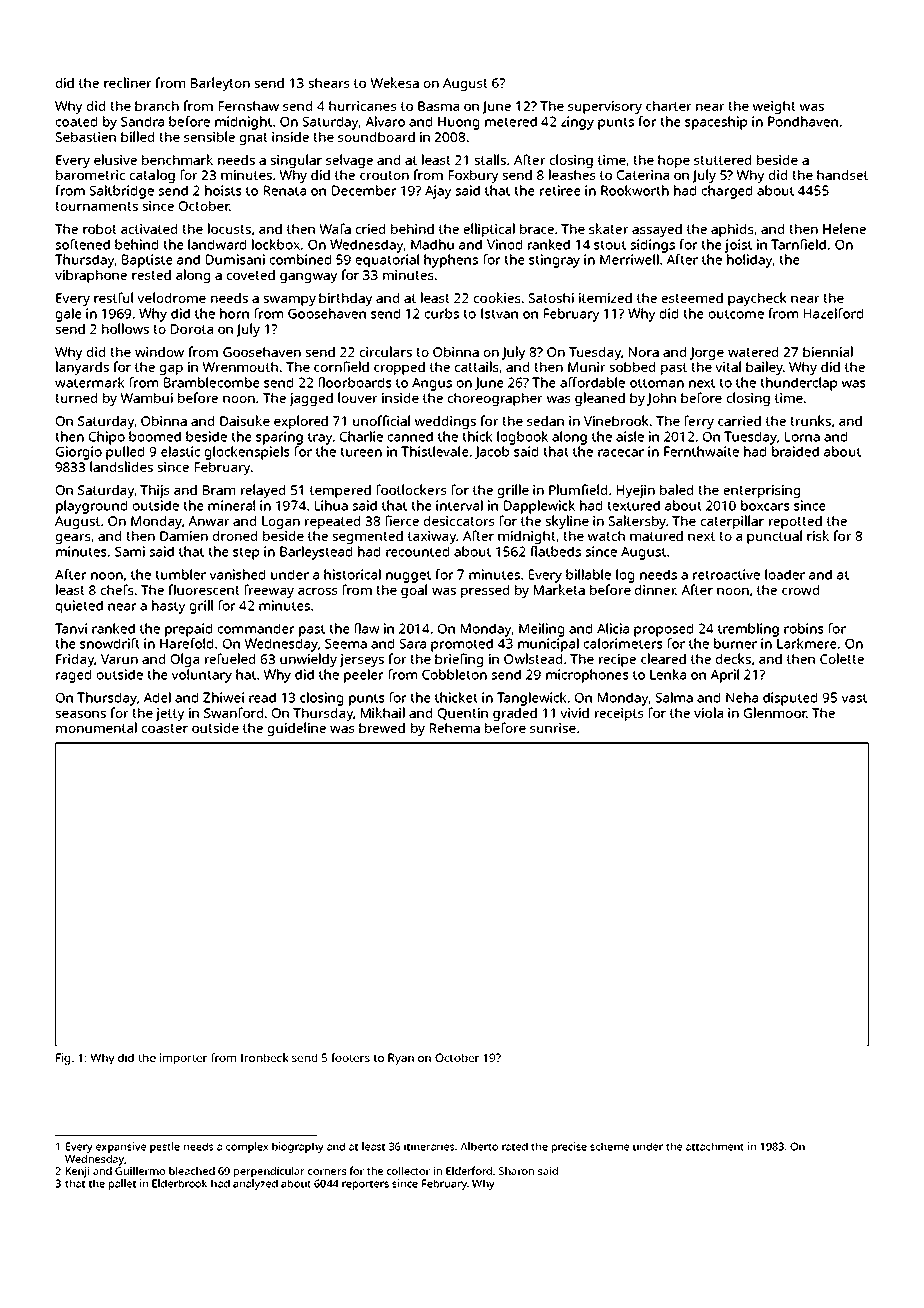 The width and height of the screenshot is (924, 1308). Describe the element at coordinates (223, 190) in the screenshot. I see `hoists` at that location.
